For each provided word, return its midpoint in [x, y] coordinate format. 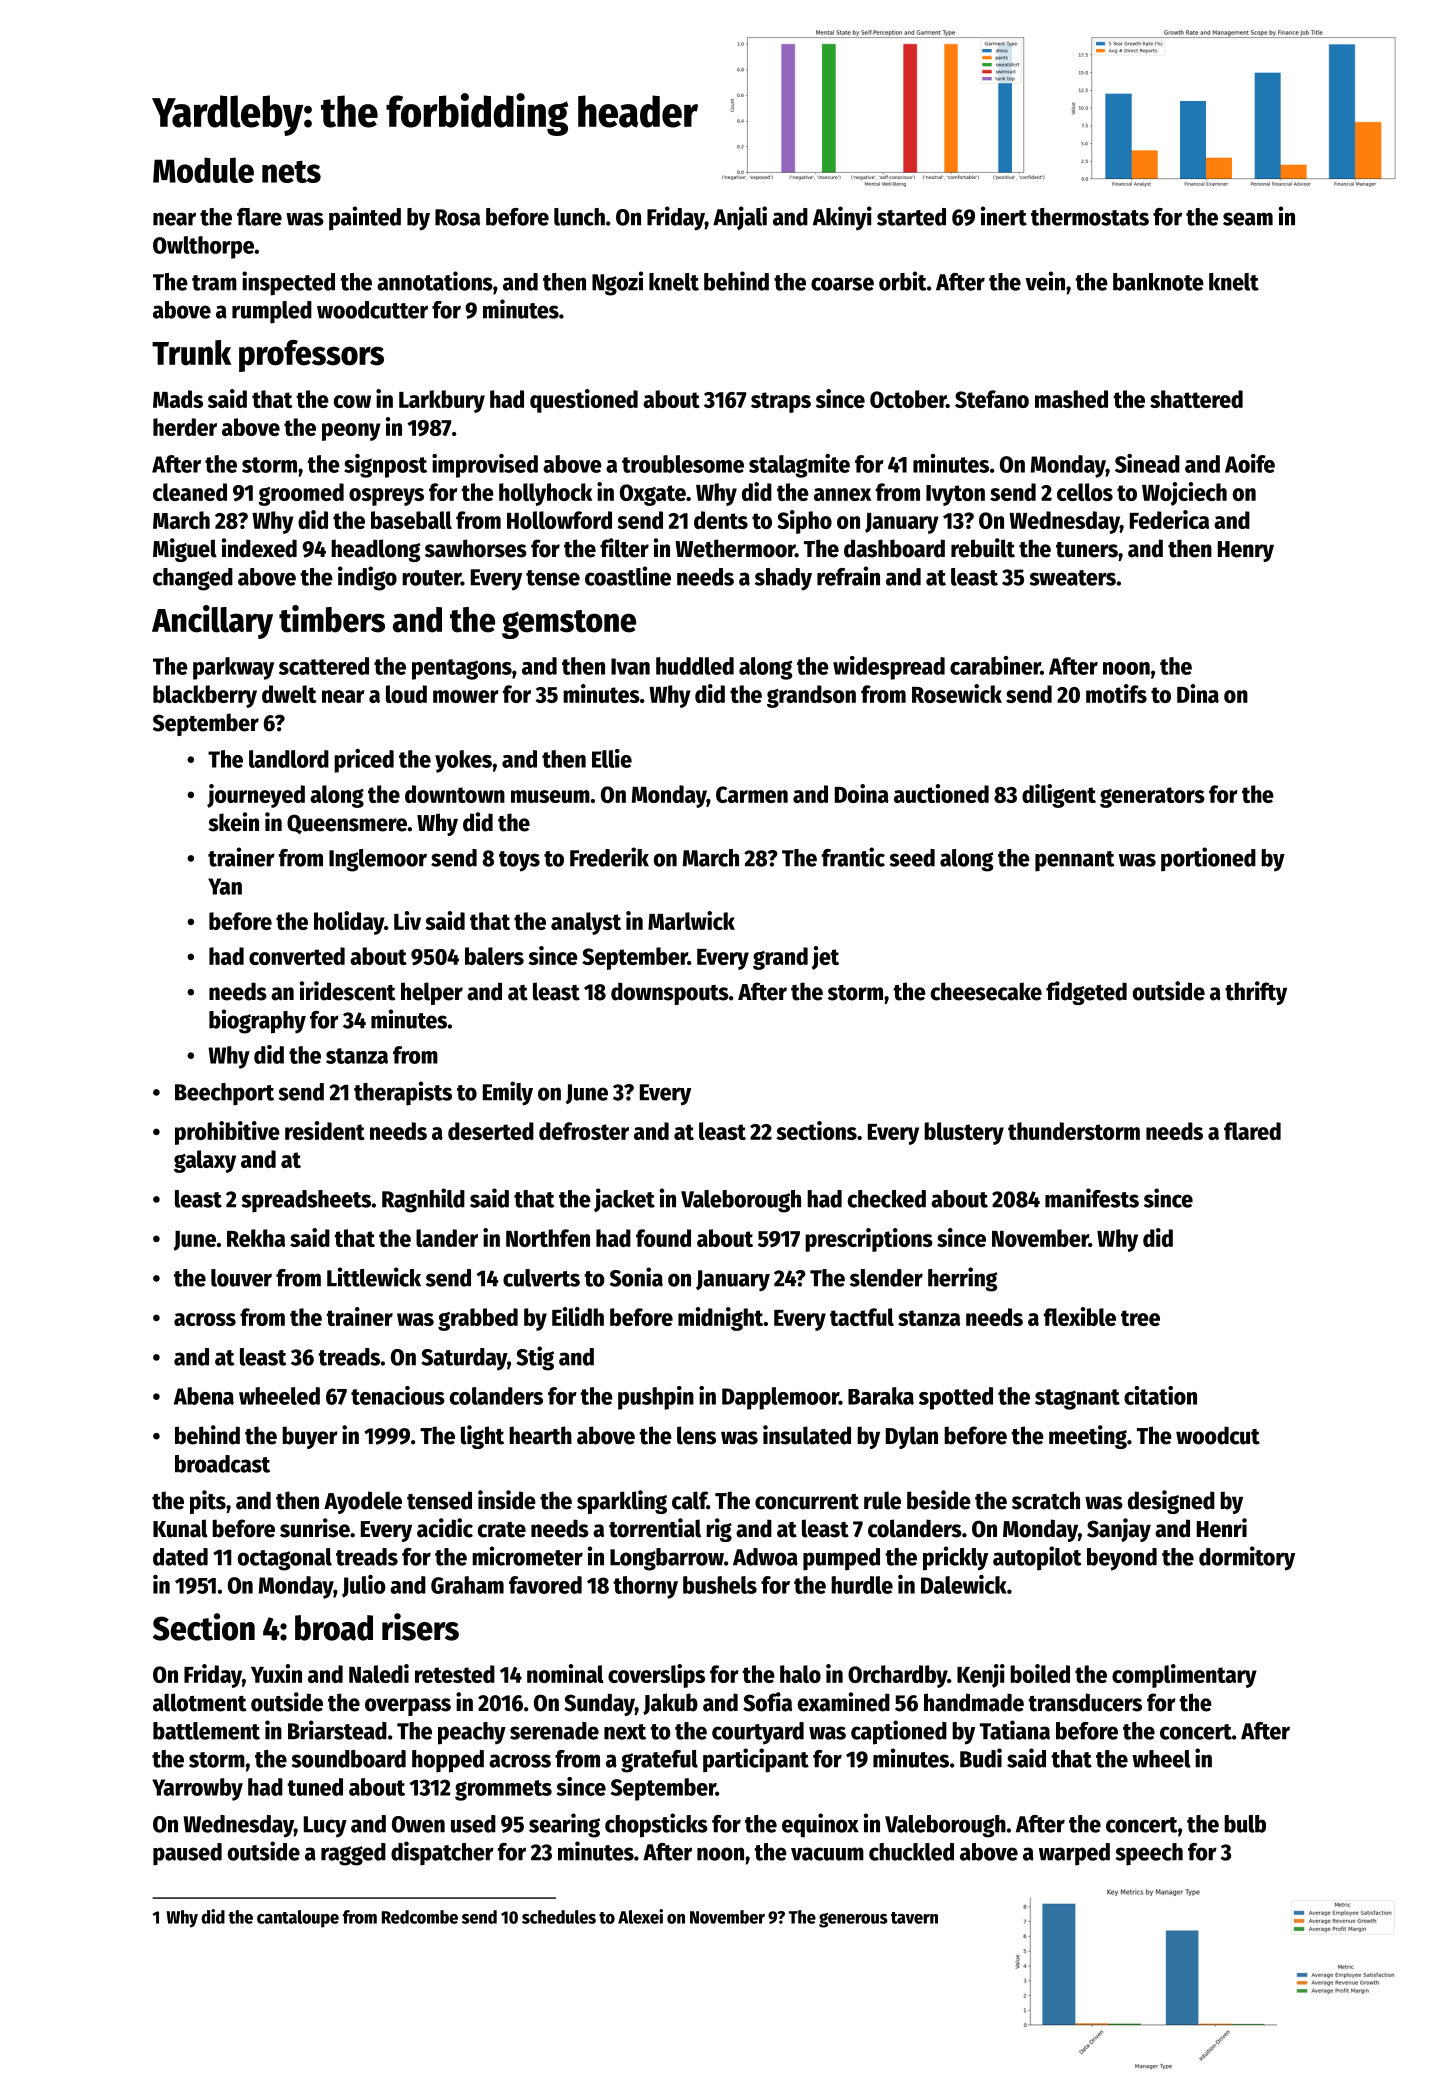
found [663, 1238]
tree [1140, 1318]
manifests [1092, 1198]
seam [1248, 219]
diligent [1059, 796]
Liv [407, 920]
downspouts [670, 993]
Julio [364, 1586]
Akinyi [842, 218]
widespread [889, 668]
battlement [206, 1731]
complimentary [1184, 1676]
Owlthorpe [203, 247]
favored [545, 1585]
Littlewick [374, 1277]
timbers [332, 619]
